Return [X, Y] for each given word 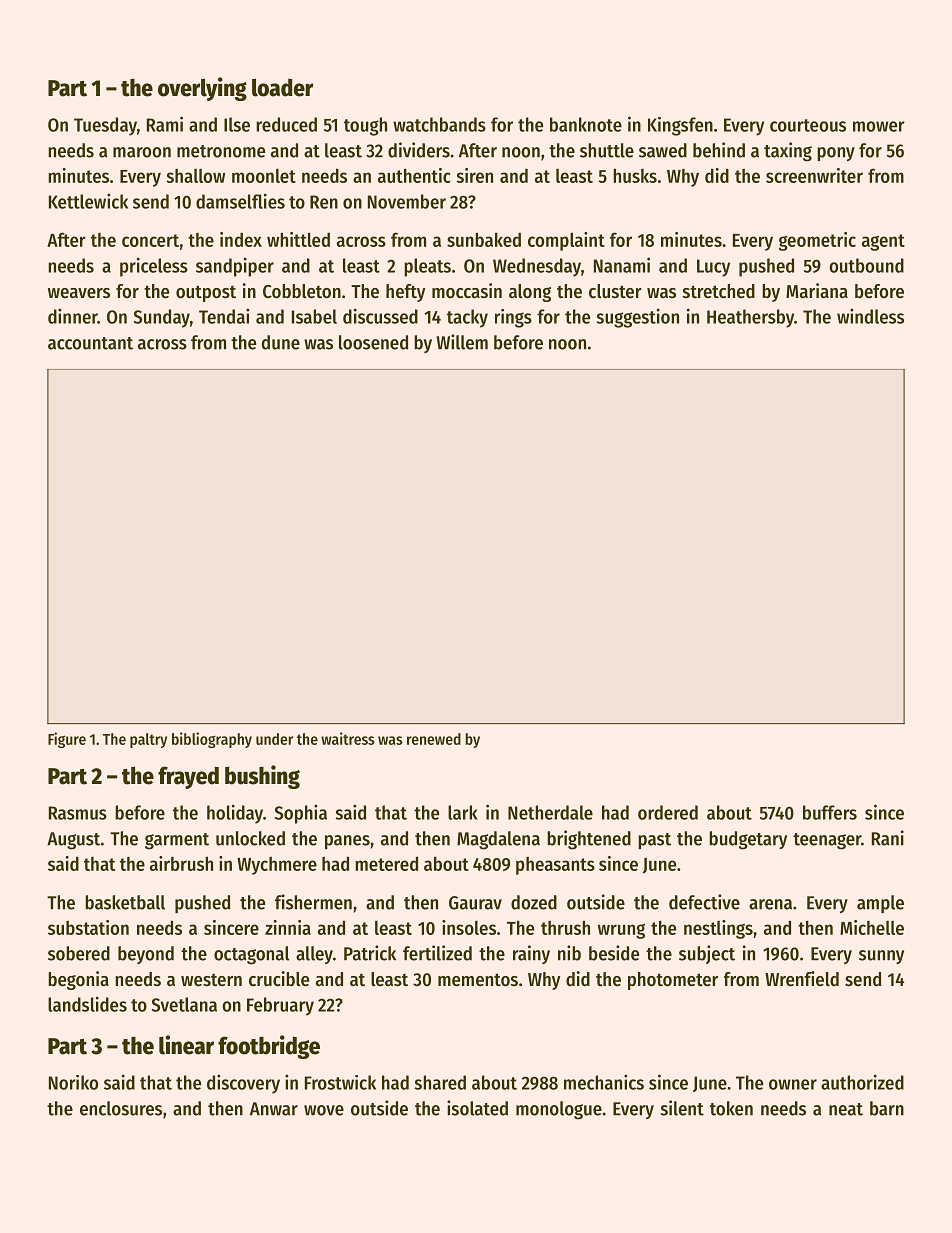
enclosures [121, 1108]
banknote [586, 124]
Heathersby [750, 318]
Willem [462, 342]
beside [614, 953]
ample [880, 904]
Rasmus [78, 813]
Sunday [162, 318]
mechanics [604, 1082]
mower [879, 126]
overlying [202, 89]
